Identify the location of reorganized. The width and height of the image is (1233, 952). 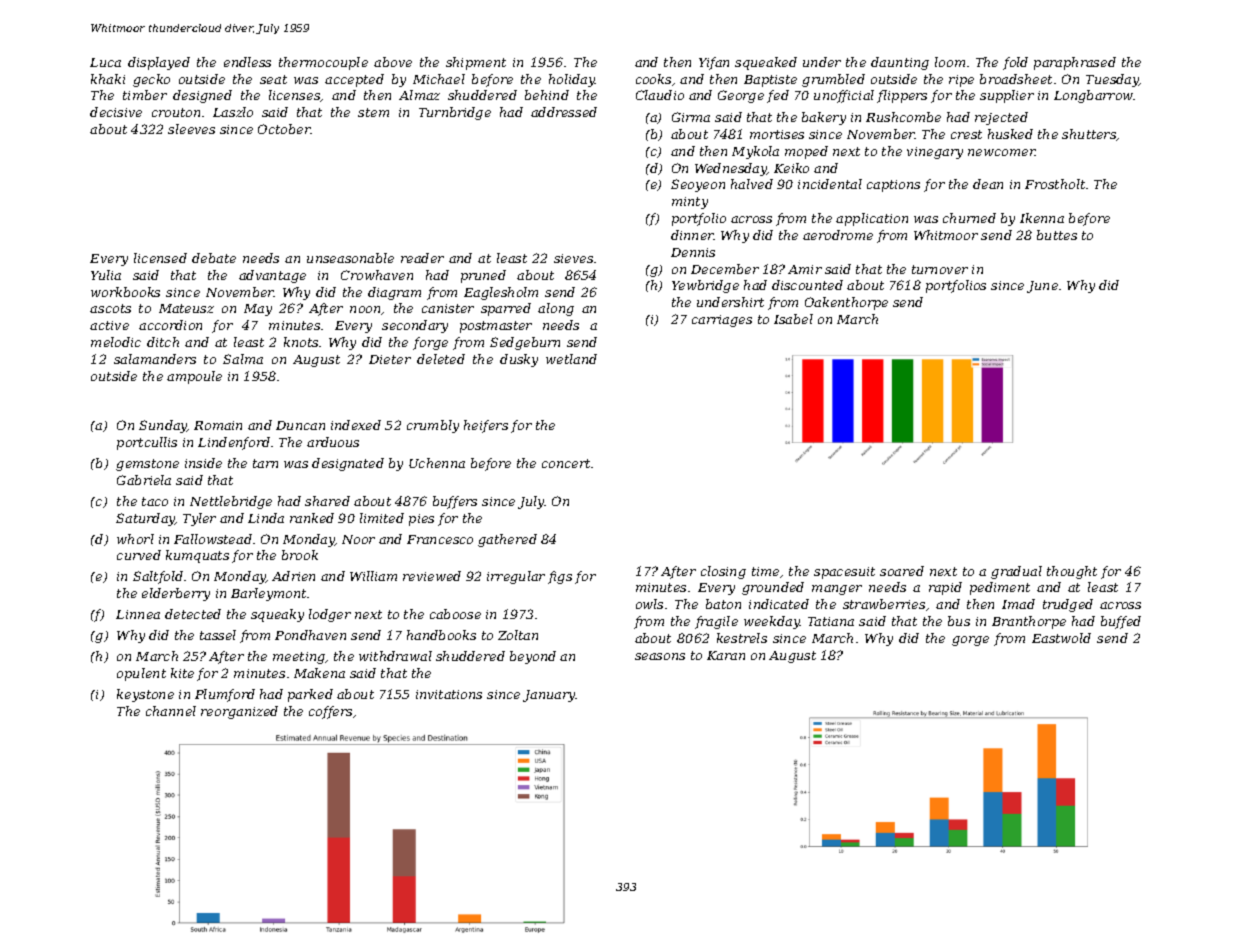
(239, 712).
